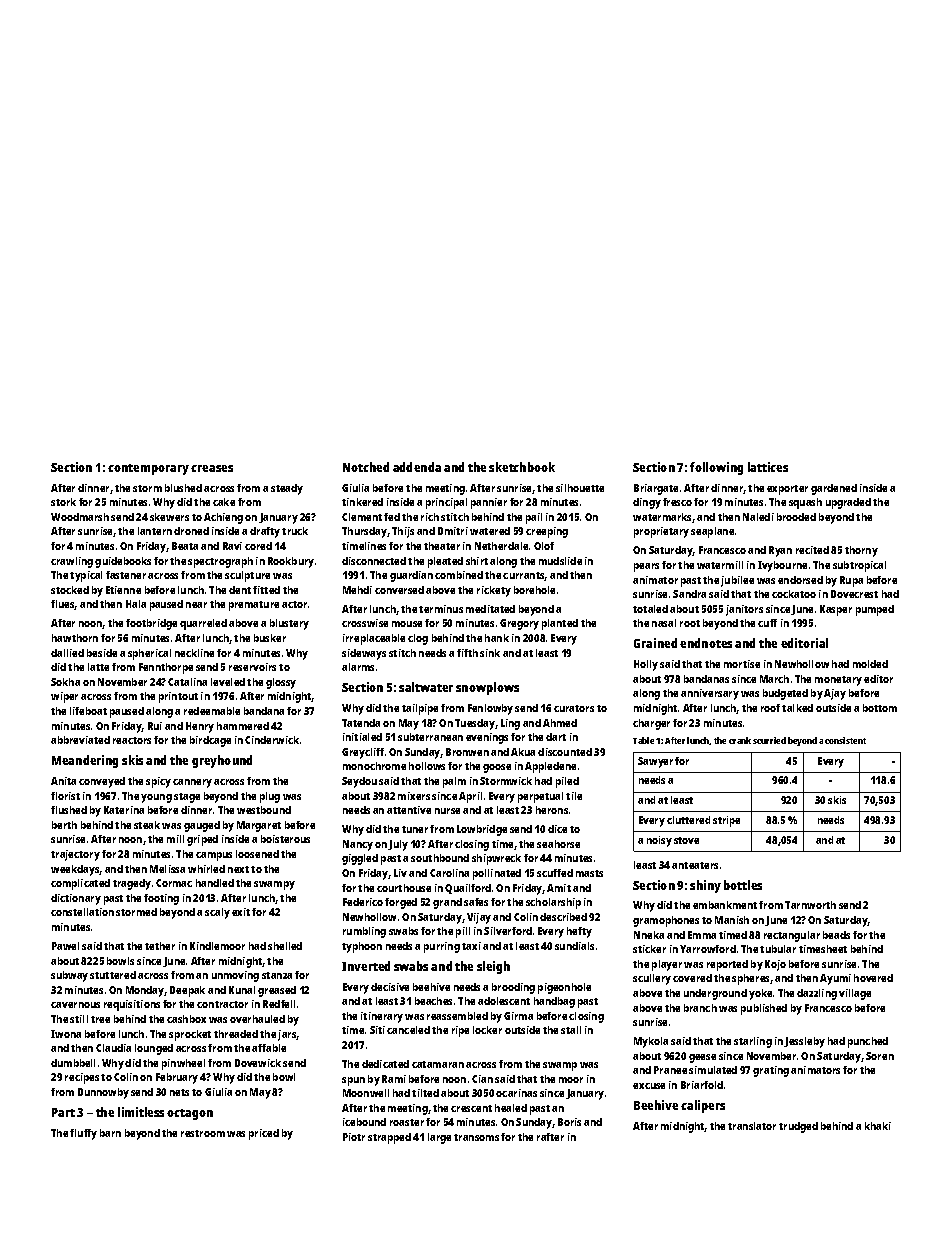  Describe the element at coordinates (177, 1078) in the screenshot. I see `February` at that location.
